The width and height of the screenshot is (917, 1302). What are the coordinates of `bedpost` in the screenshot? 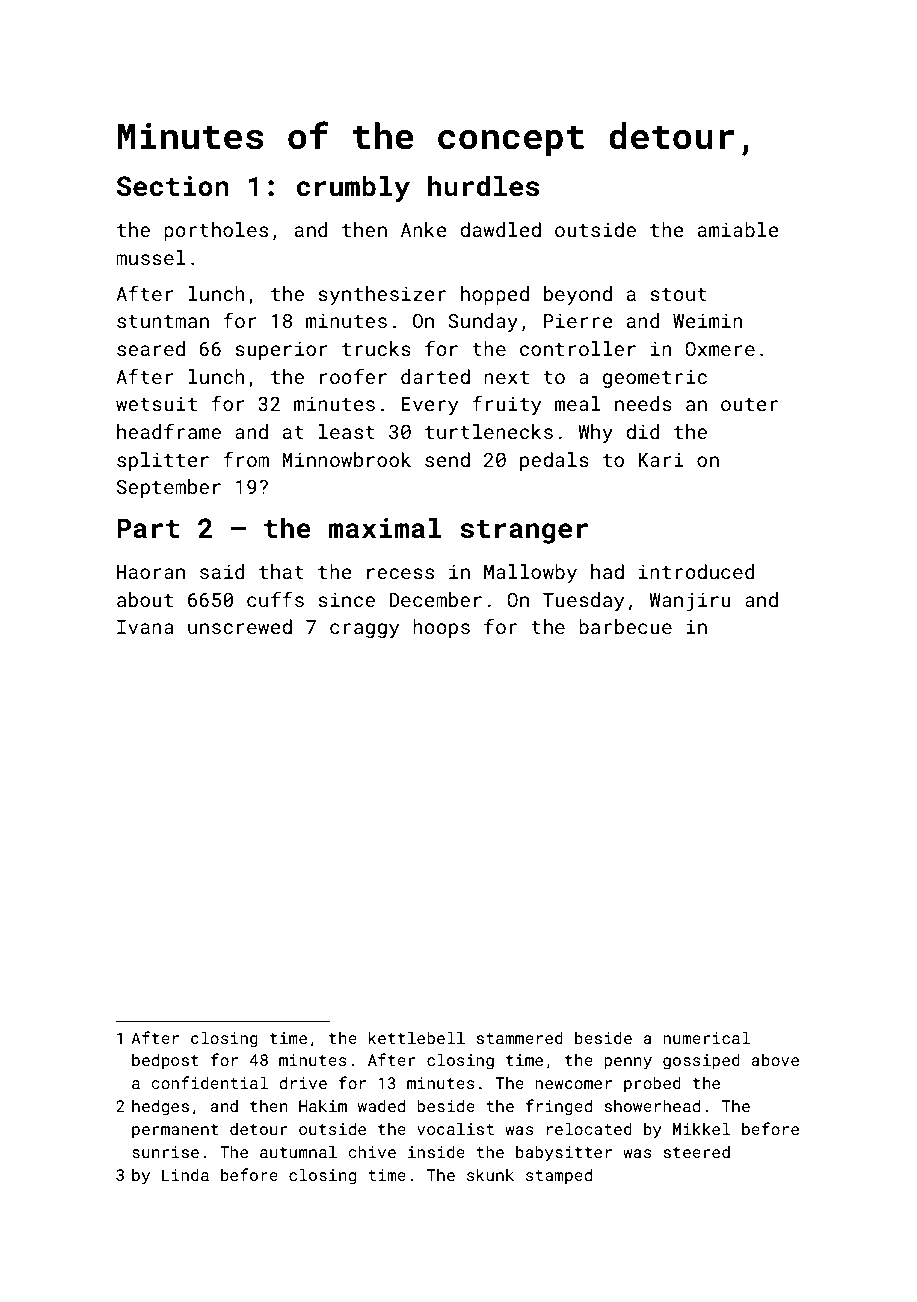 It's located at (165, 1061).
